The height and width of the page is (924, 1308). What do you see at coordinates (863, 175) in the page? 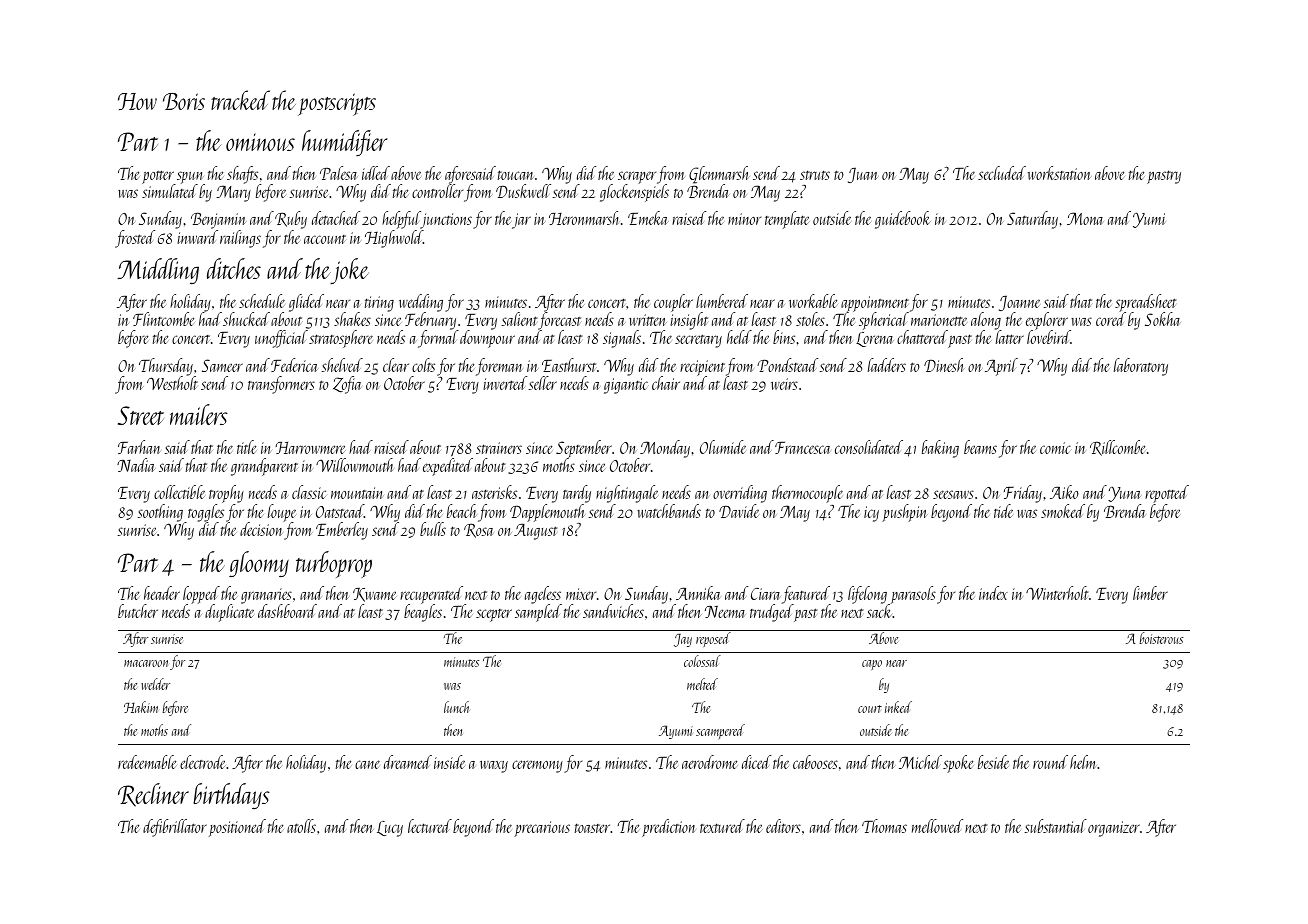
I see `Juan` at bounding box center [863, 175].
